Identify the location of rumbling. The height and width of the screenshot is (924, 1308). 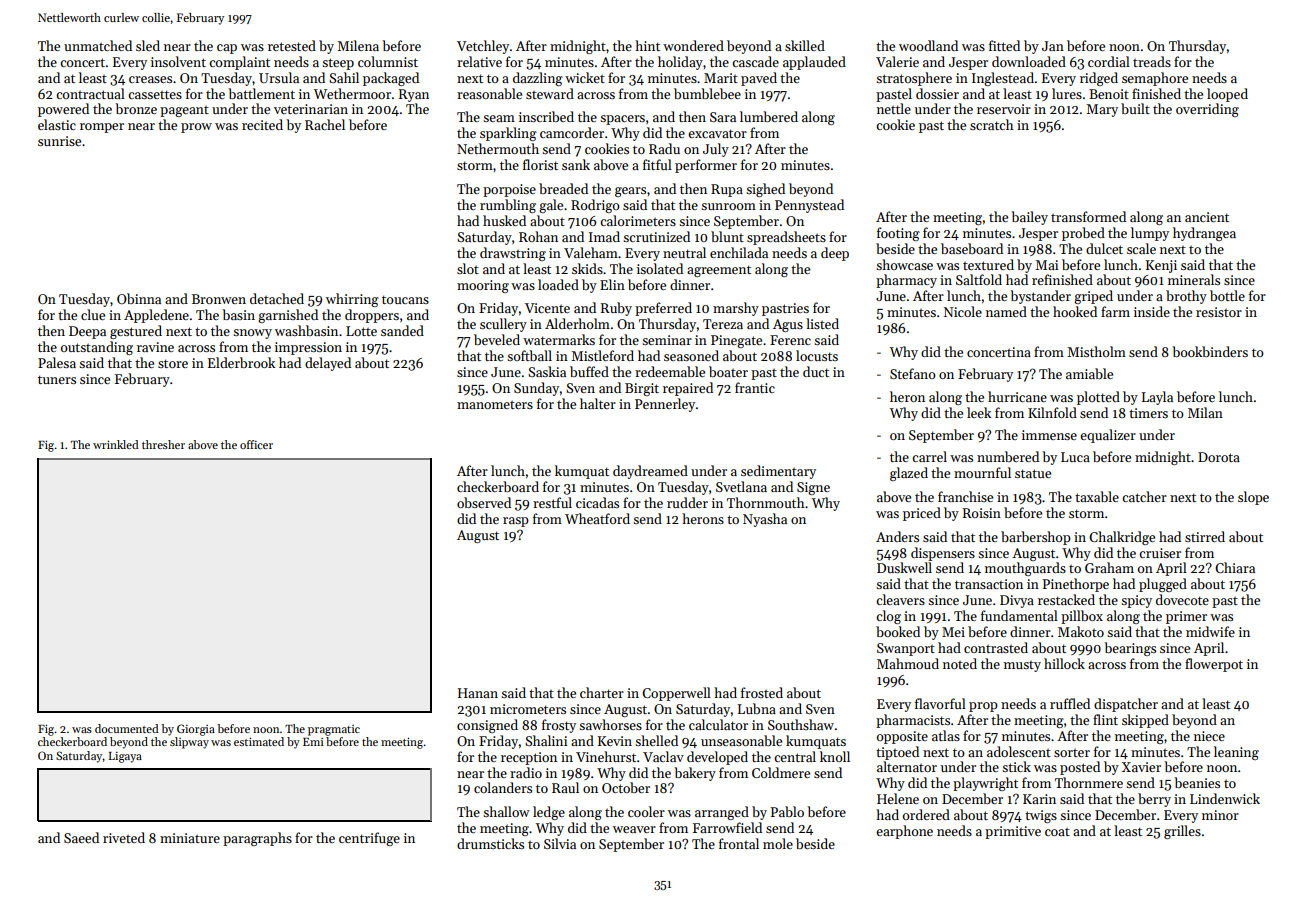
(508, 206).
